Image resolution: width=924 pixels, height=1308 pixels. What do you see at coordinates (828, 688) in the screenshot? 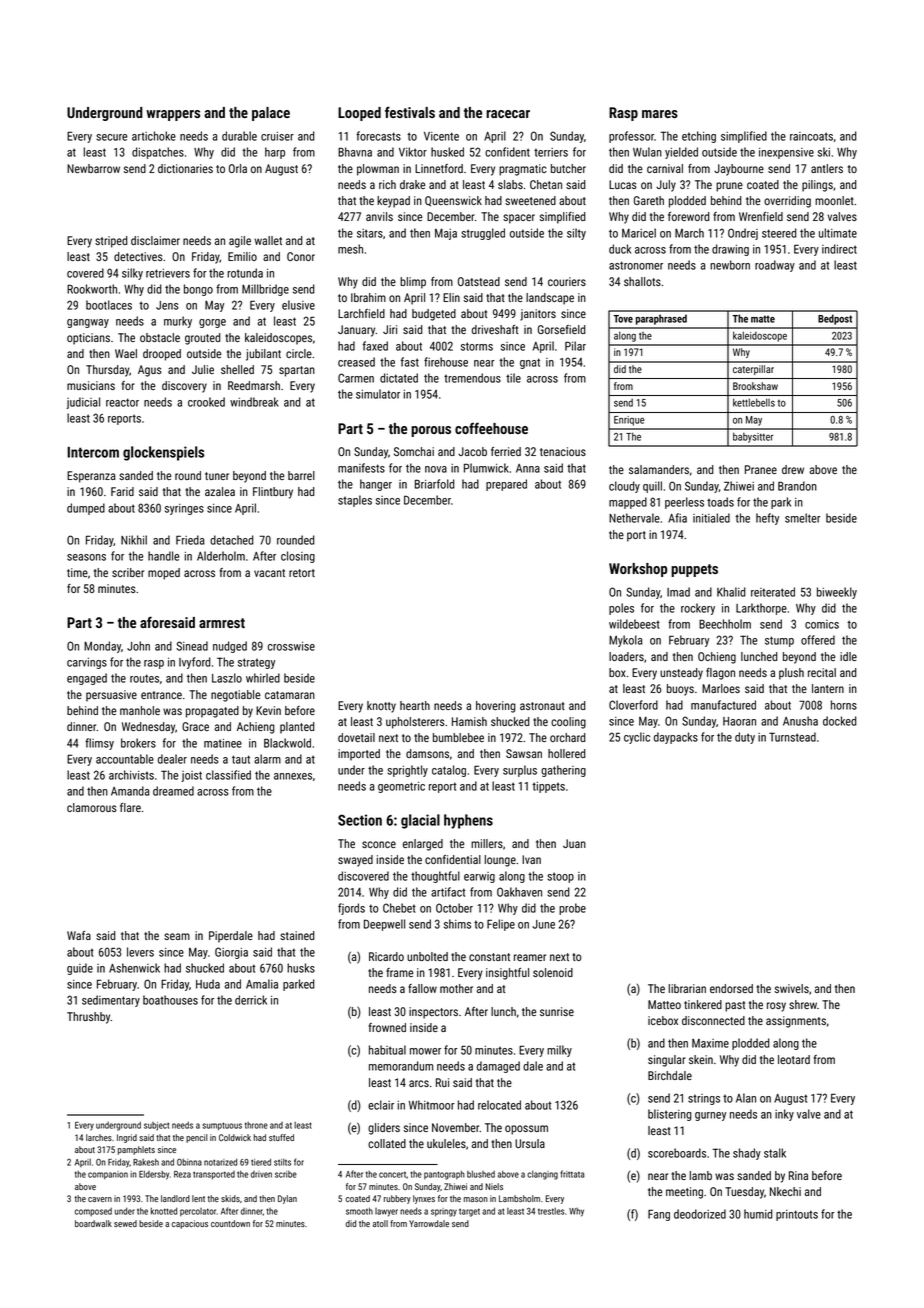
I see `lantern` at bounding box center [828, 688].
